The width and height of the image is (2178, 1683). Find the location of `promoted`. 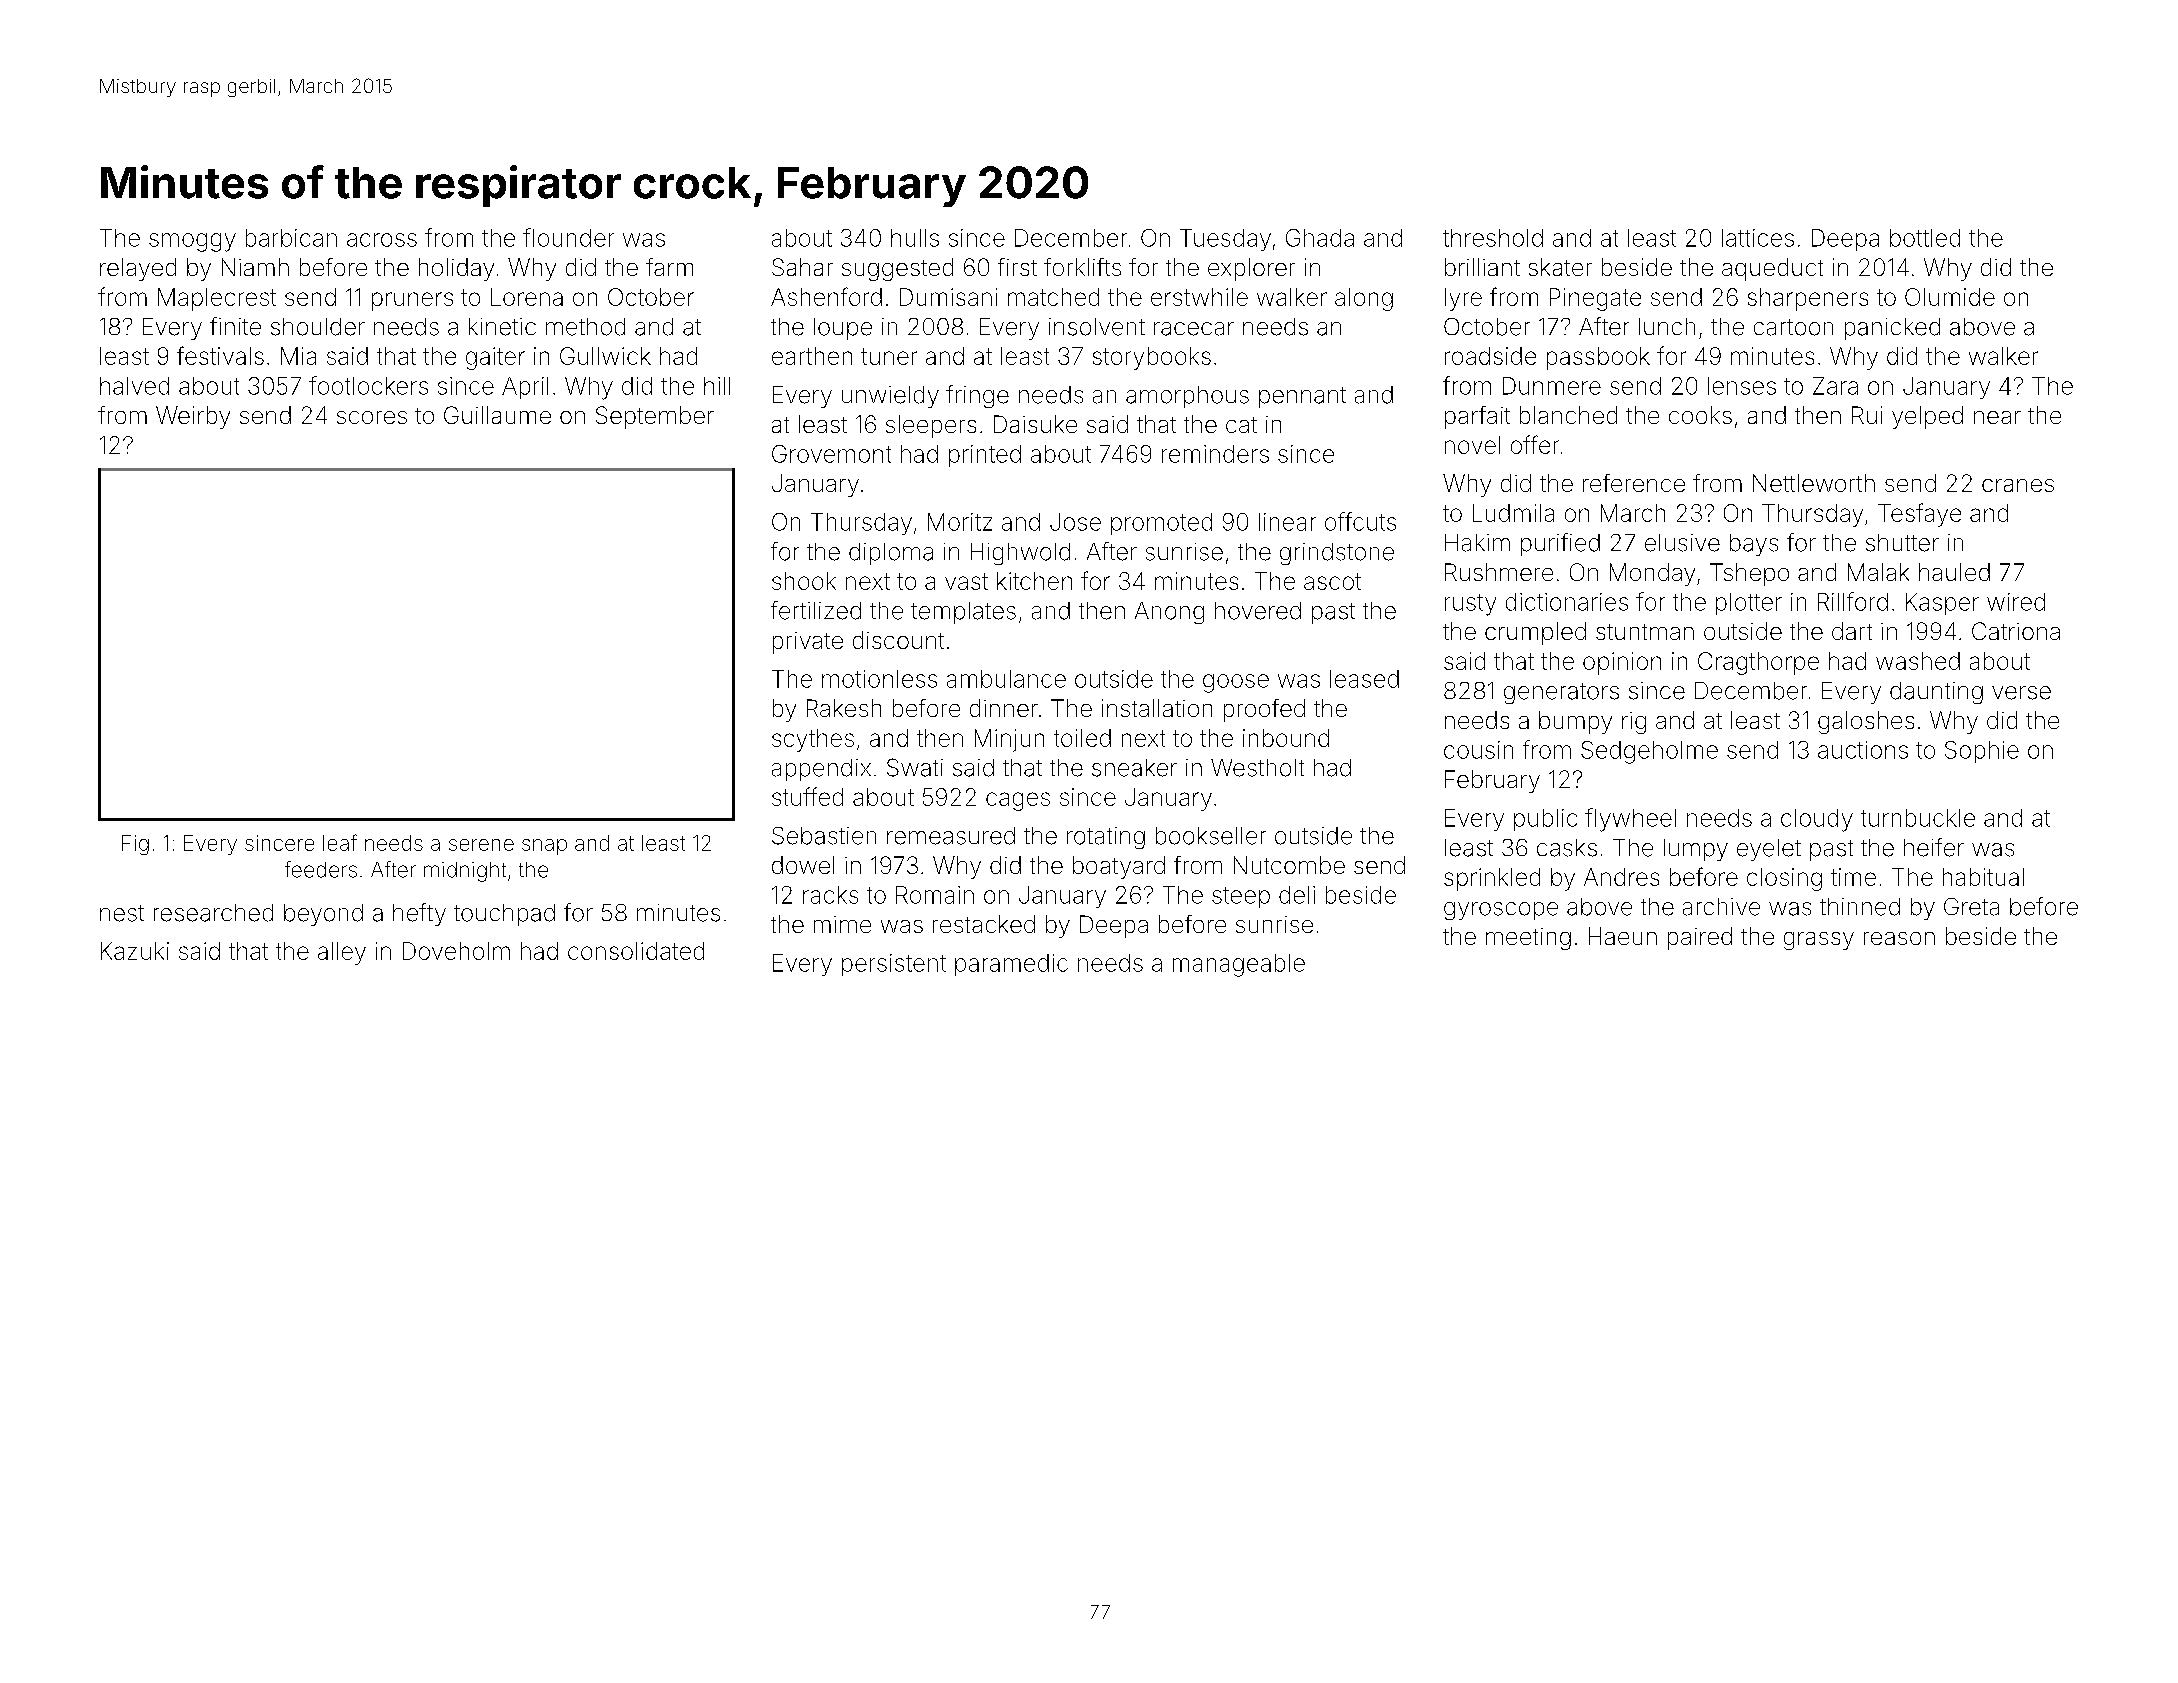

promoted is located at coordinates (1161, 524).
